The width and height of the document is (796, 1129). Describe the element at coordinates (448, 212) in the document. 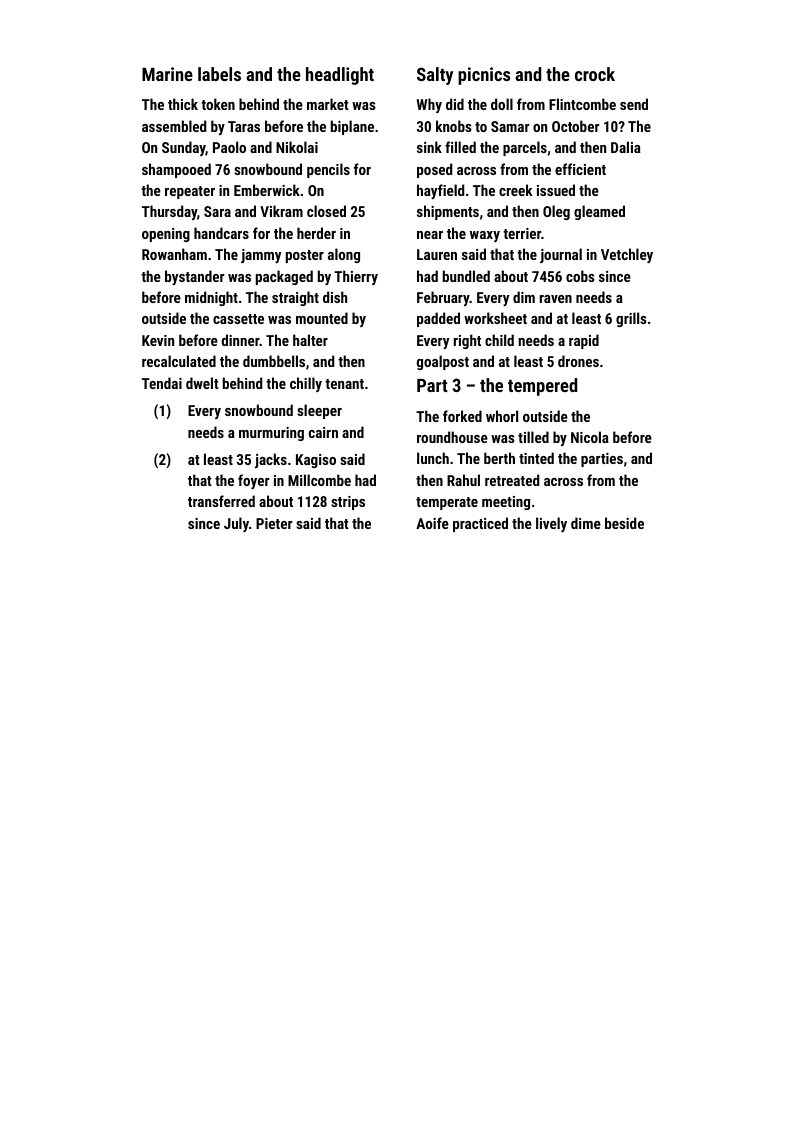

I see `shipments` at that location.
